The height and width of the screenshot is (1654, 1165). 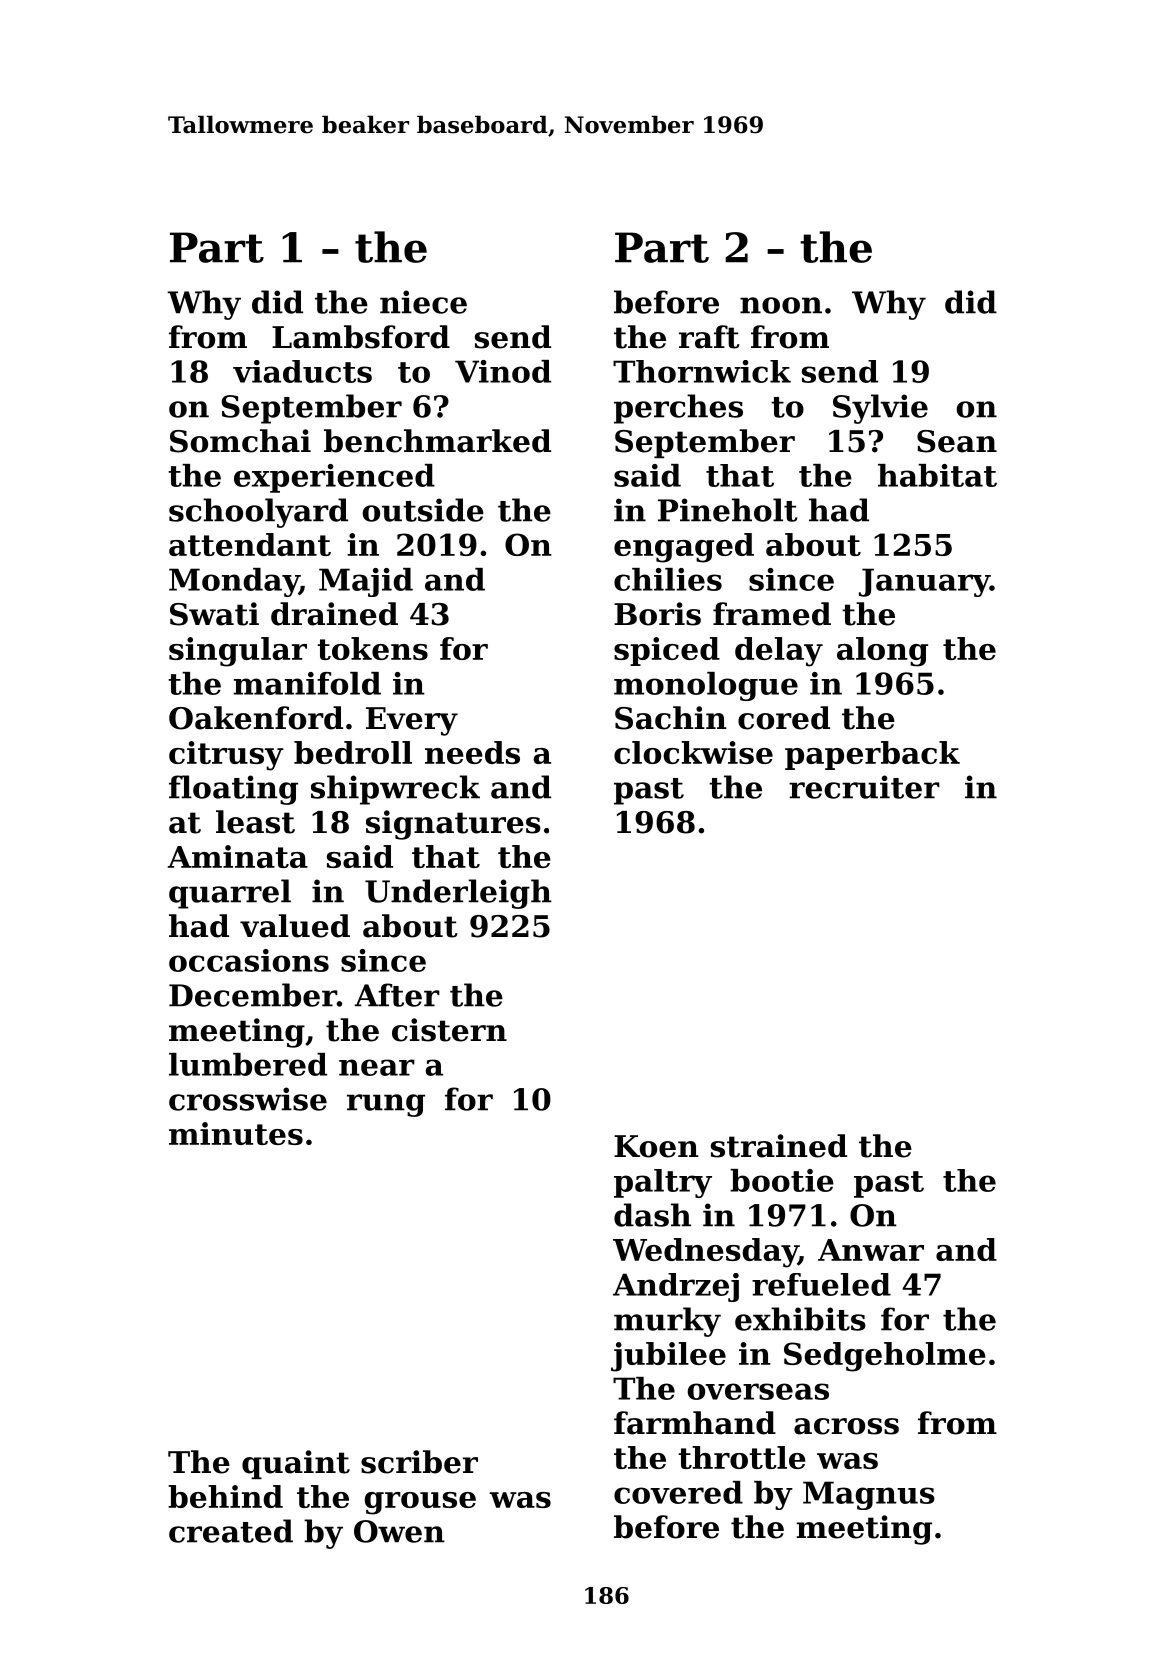 I want to click on lumbered, so click(x=248, y=1064).
